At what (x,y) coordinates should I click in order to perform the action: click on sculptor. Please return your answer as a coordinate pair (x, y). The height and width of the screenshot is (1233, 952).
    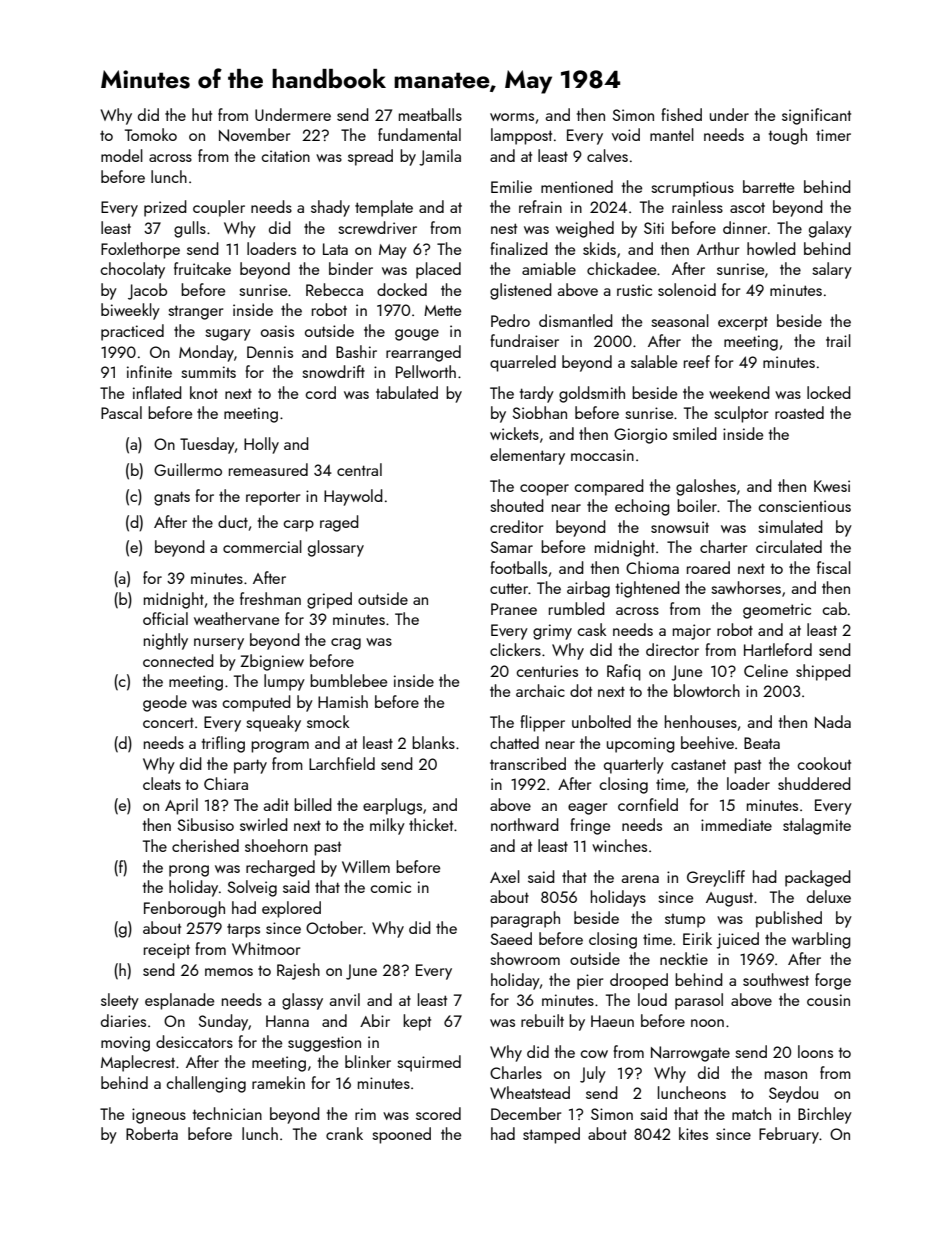
    Looking at the image, I should click on (741, 414).
